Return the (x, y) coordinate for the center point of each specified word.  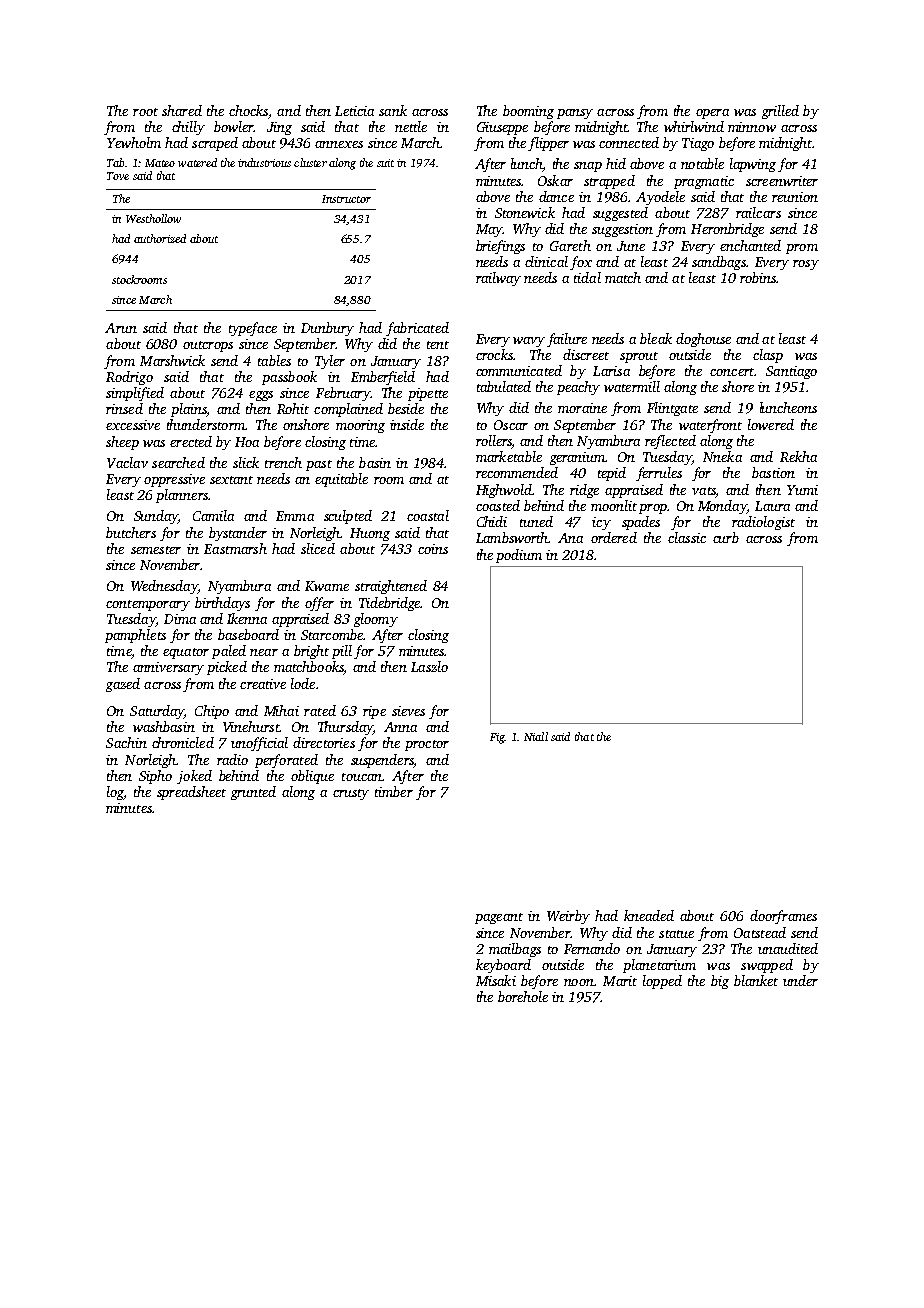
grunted (253, 793)
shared (182, 110)
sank (393, 110)
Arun (121, 328)
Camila (213, 515)
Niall (536, 736)
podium (519, 556)
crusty (351, 794)
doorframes (783, 917)
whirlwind (694, 126)
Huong (370, 534)
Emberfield (383, 378)
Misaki (496, 980)
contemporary (148, 605)
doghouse (703, 340)
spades (641, 523)
